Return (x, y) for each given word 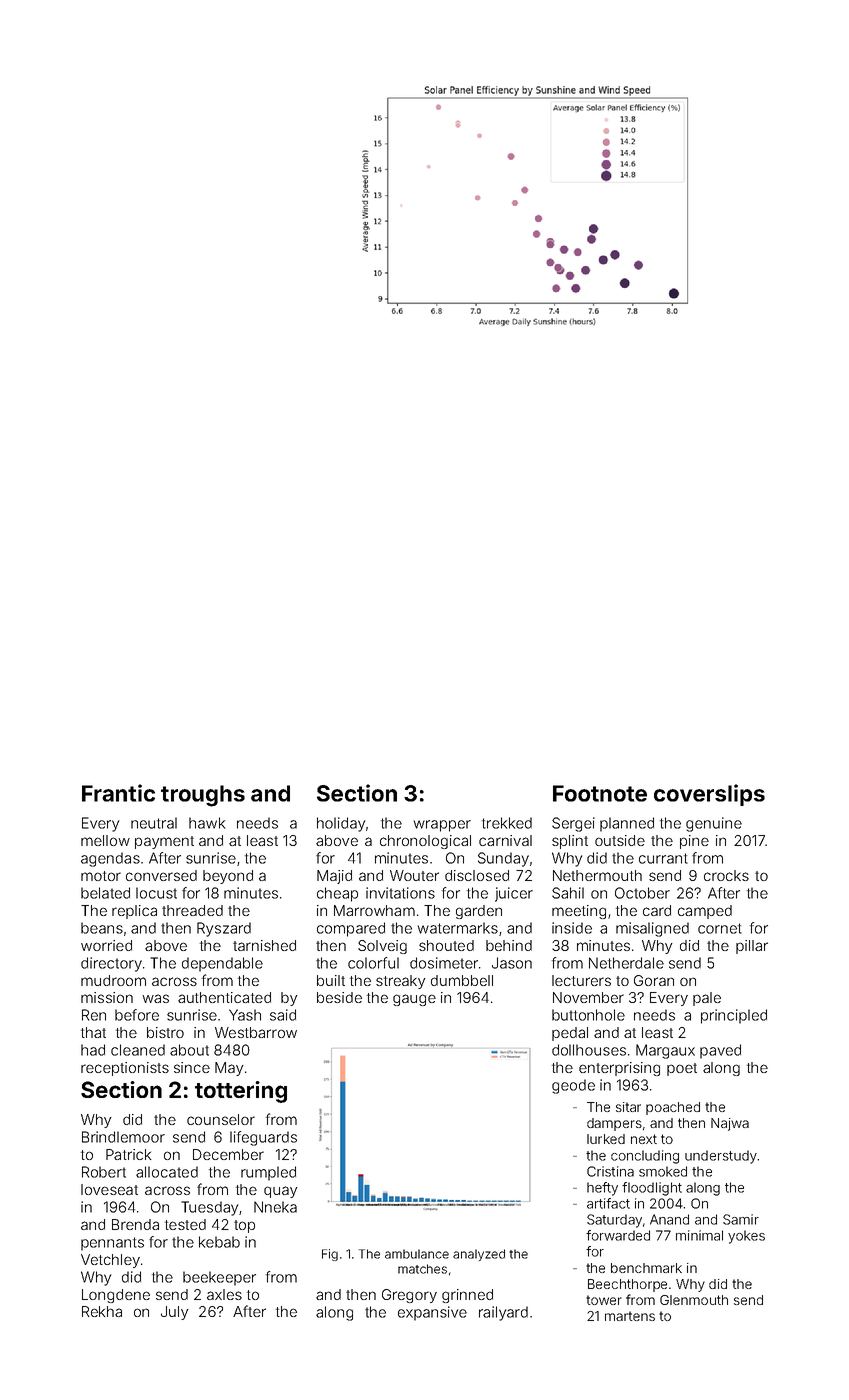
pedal (570, 1034)
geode (573, 1086)
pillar (752, 947)
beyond (228, 877)
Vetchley (110, 1261)
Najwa (730, 1124)
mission (107, 997)
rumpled (268, 1173)
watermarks (457, 928)
